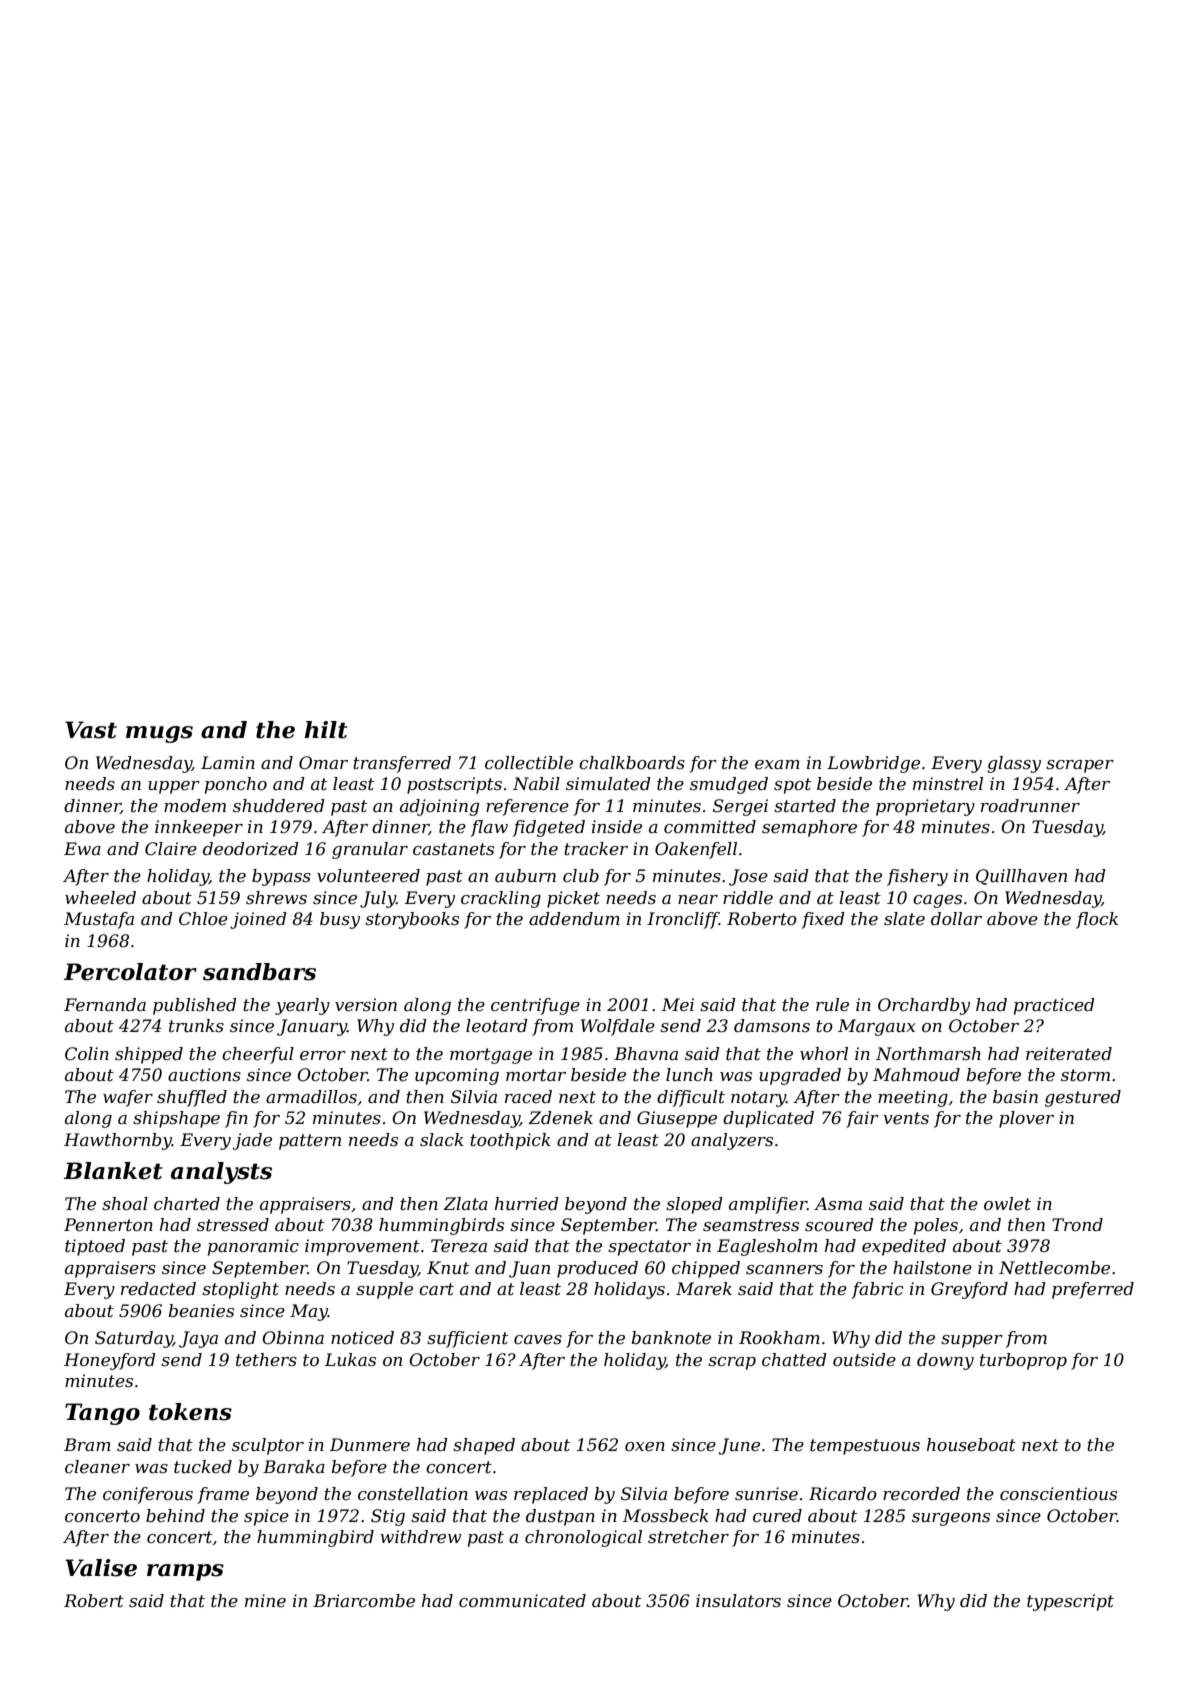  Describe the element at coordinates (459, 1246) in the screenshot. I see `Tereza` at that location.
